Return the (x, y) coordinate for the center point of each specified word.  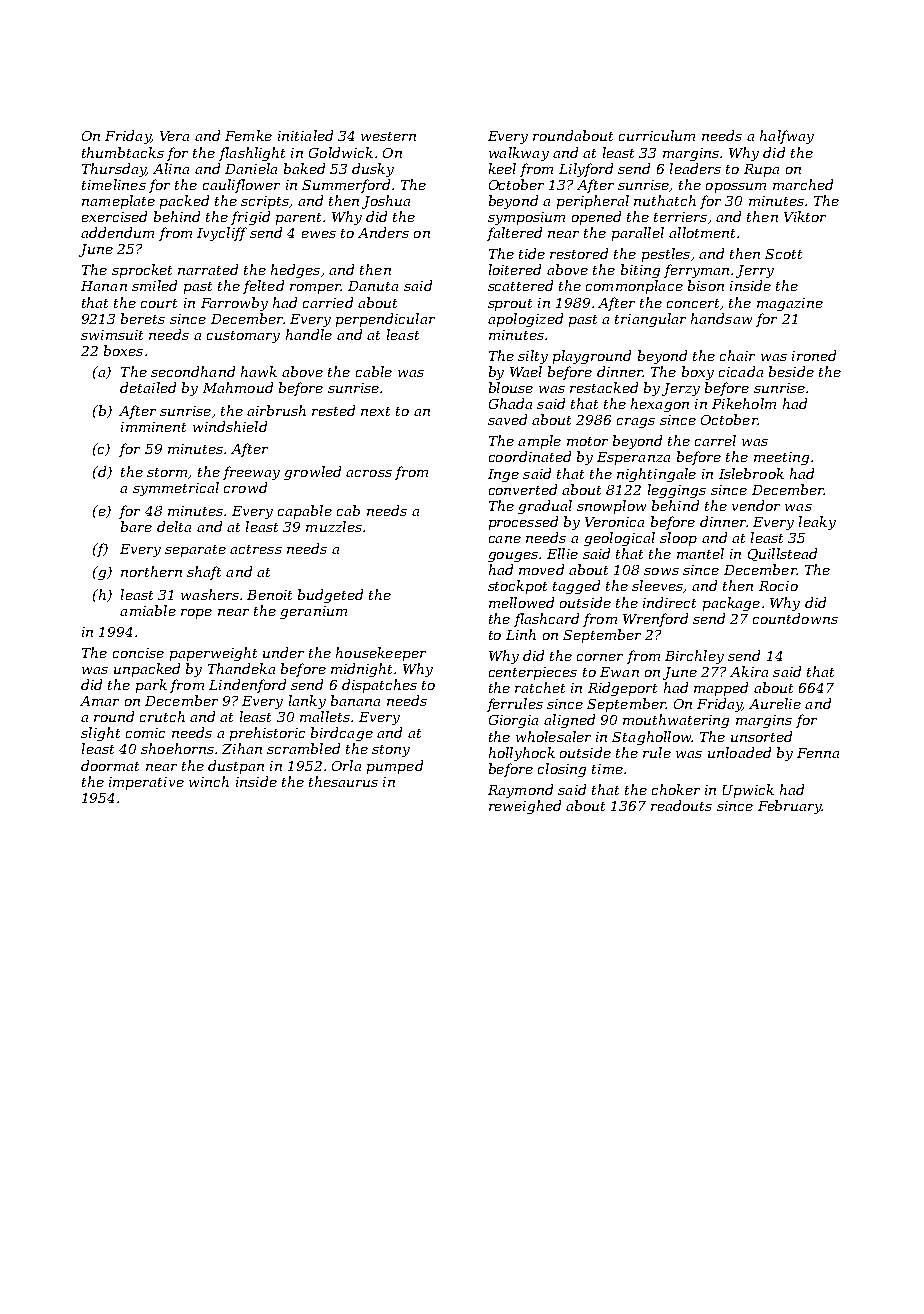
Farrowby (234, 304)
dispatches (379, 686)
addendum (117, 232)
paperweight (213, 654)
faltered (514, 234)
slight (100, 734)
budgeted (330, 596)
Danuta (373, 286)
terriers (680, 217)
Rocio (778, 586)
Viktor (805, 216)
